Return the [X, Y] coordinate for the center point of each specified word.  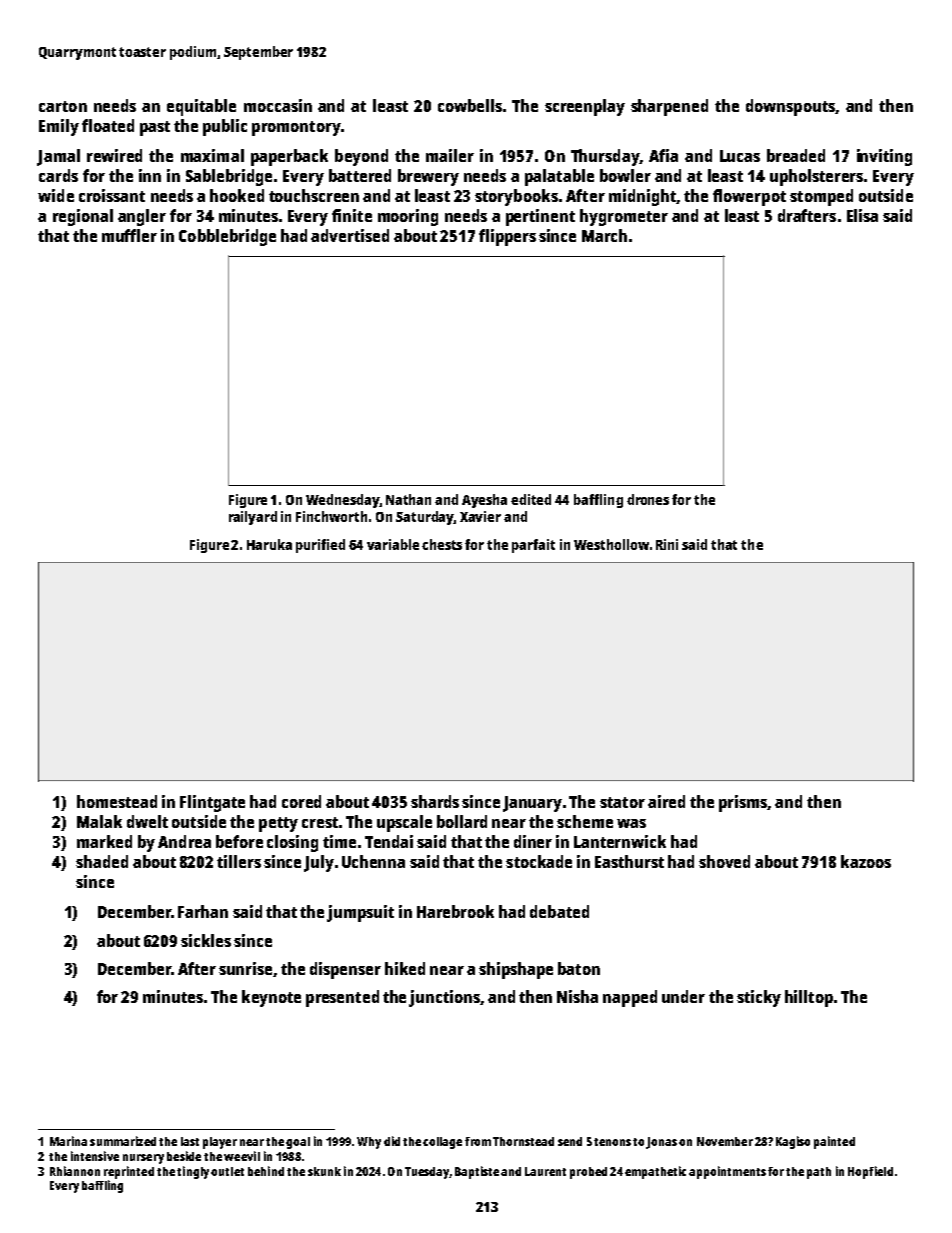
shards [435, 801]
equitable [201, 107]
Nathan [408, 499]
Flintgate [212, 803]
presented [342, 998]
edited [531, 499]
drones [648, 499]
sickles [206, 940]
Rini [667, 544]
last [190, 1141]
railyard [253, 518]
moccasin [278, 105]
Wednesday [342, 501]
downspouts [790, 107]
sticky [759, 998]
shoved [724, 861]
